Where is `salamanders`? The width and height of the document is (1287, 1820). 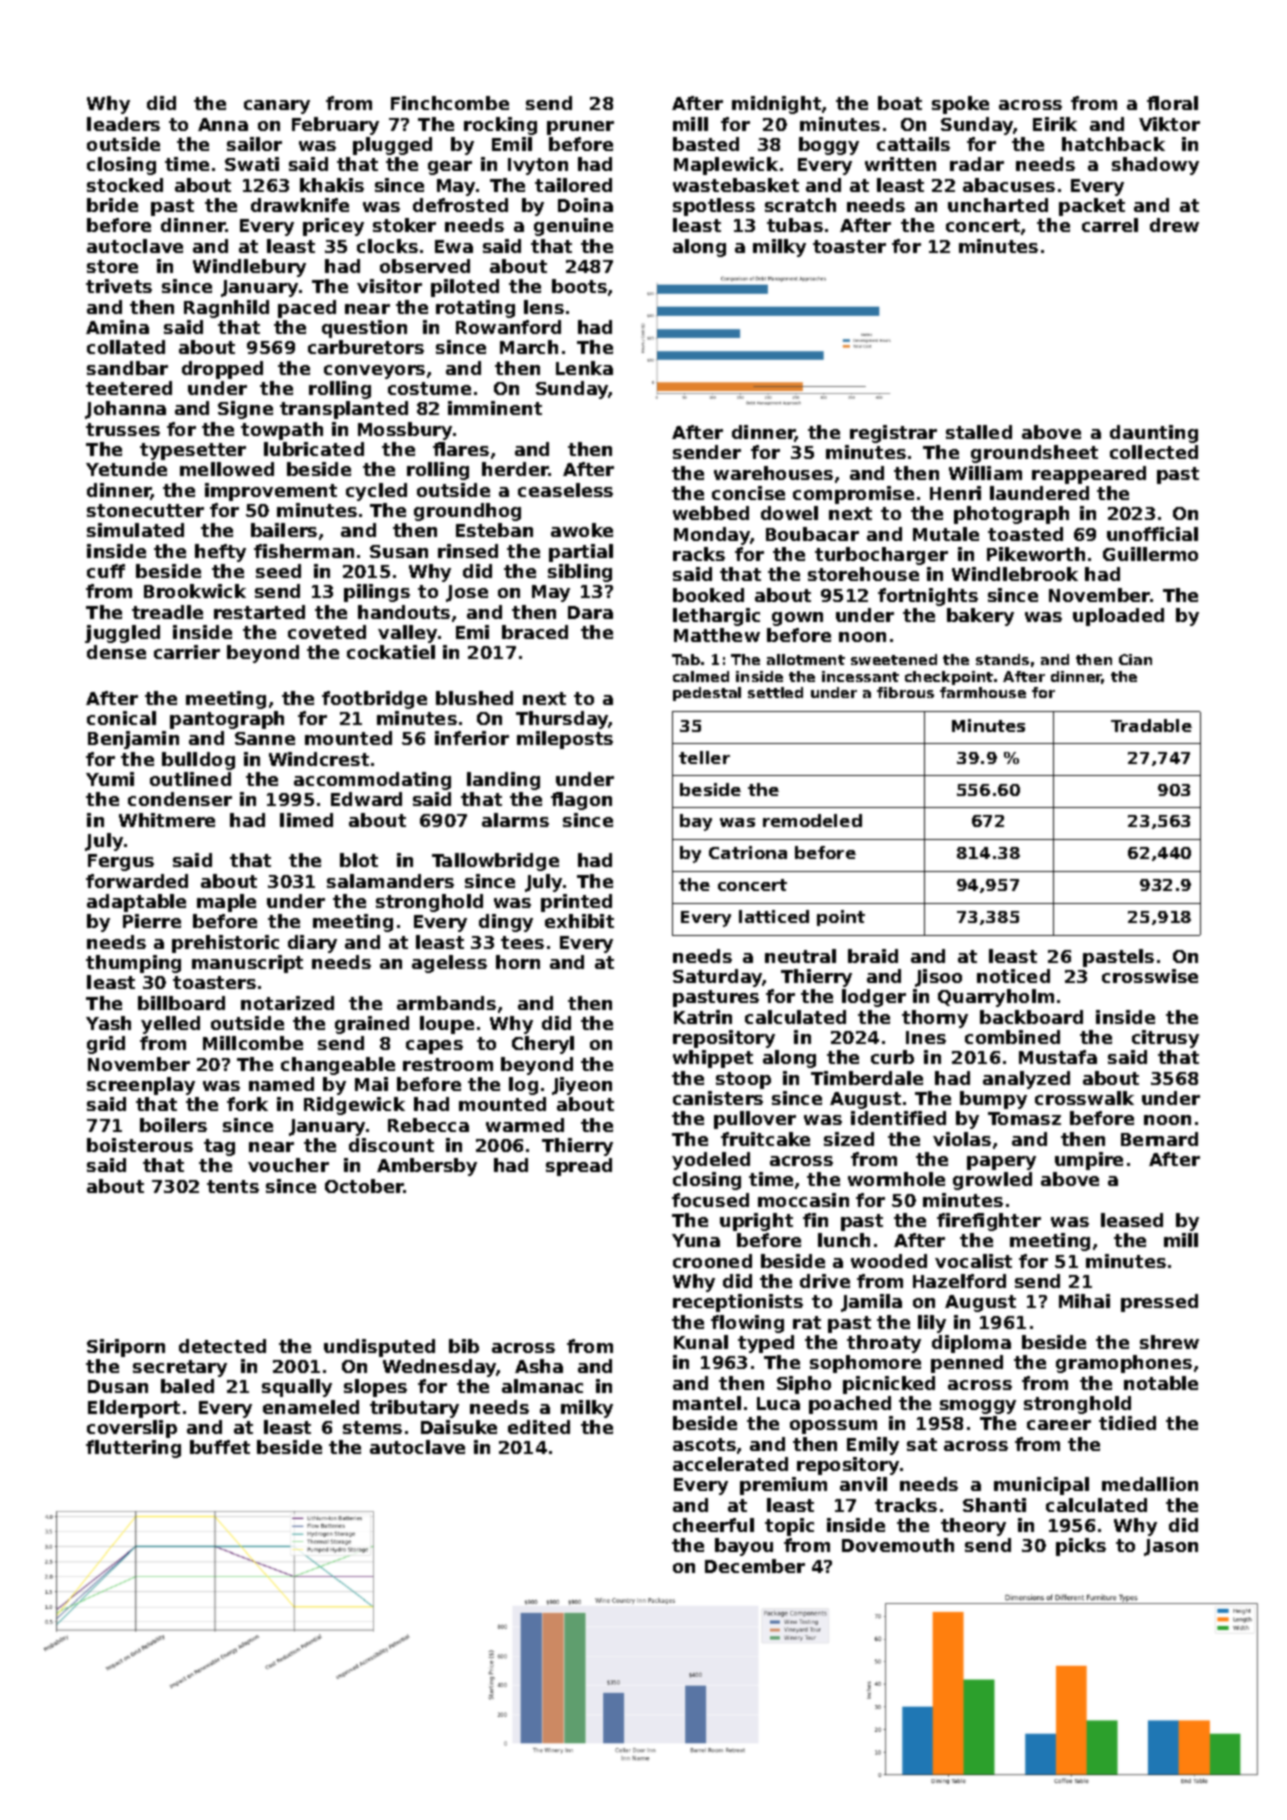 salamanders is located at coordinates (390, 881).
